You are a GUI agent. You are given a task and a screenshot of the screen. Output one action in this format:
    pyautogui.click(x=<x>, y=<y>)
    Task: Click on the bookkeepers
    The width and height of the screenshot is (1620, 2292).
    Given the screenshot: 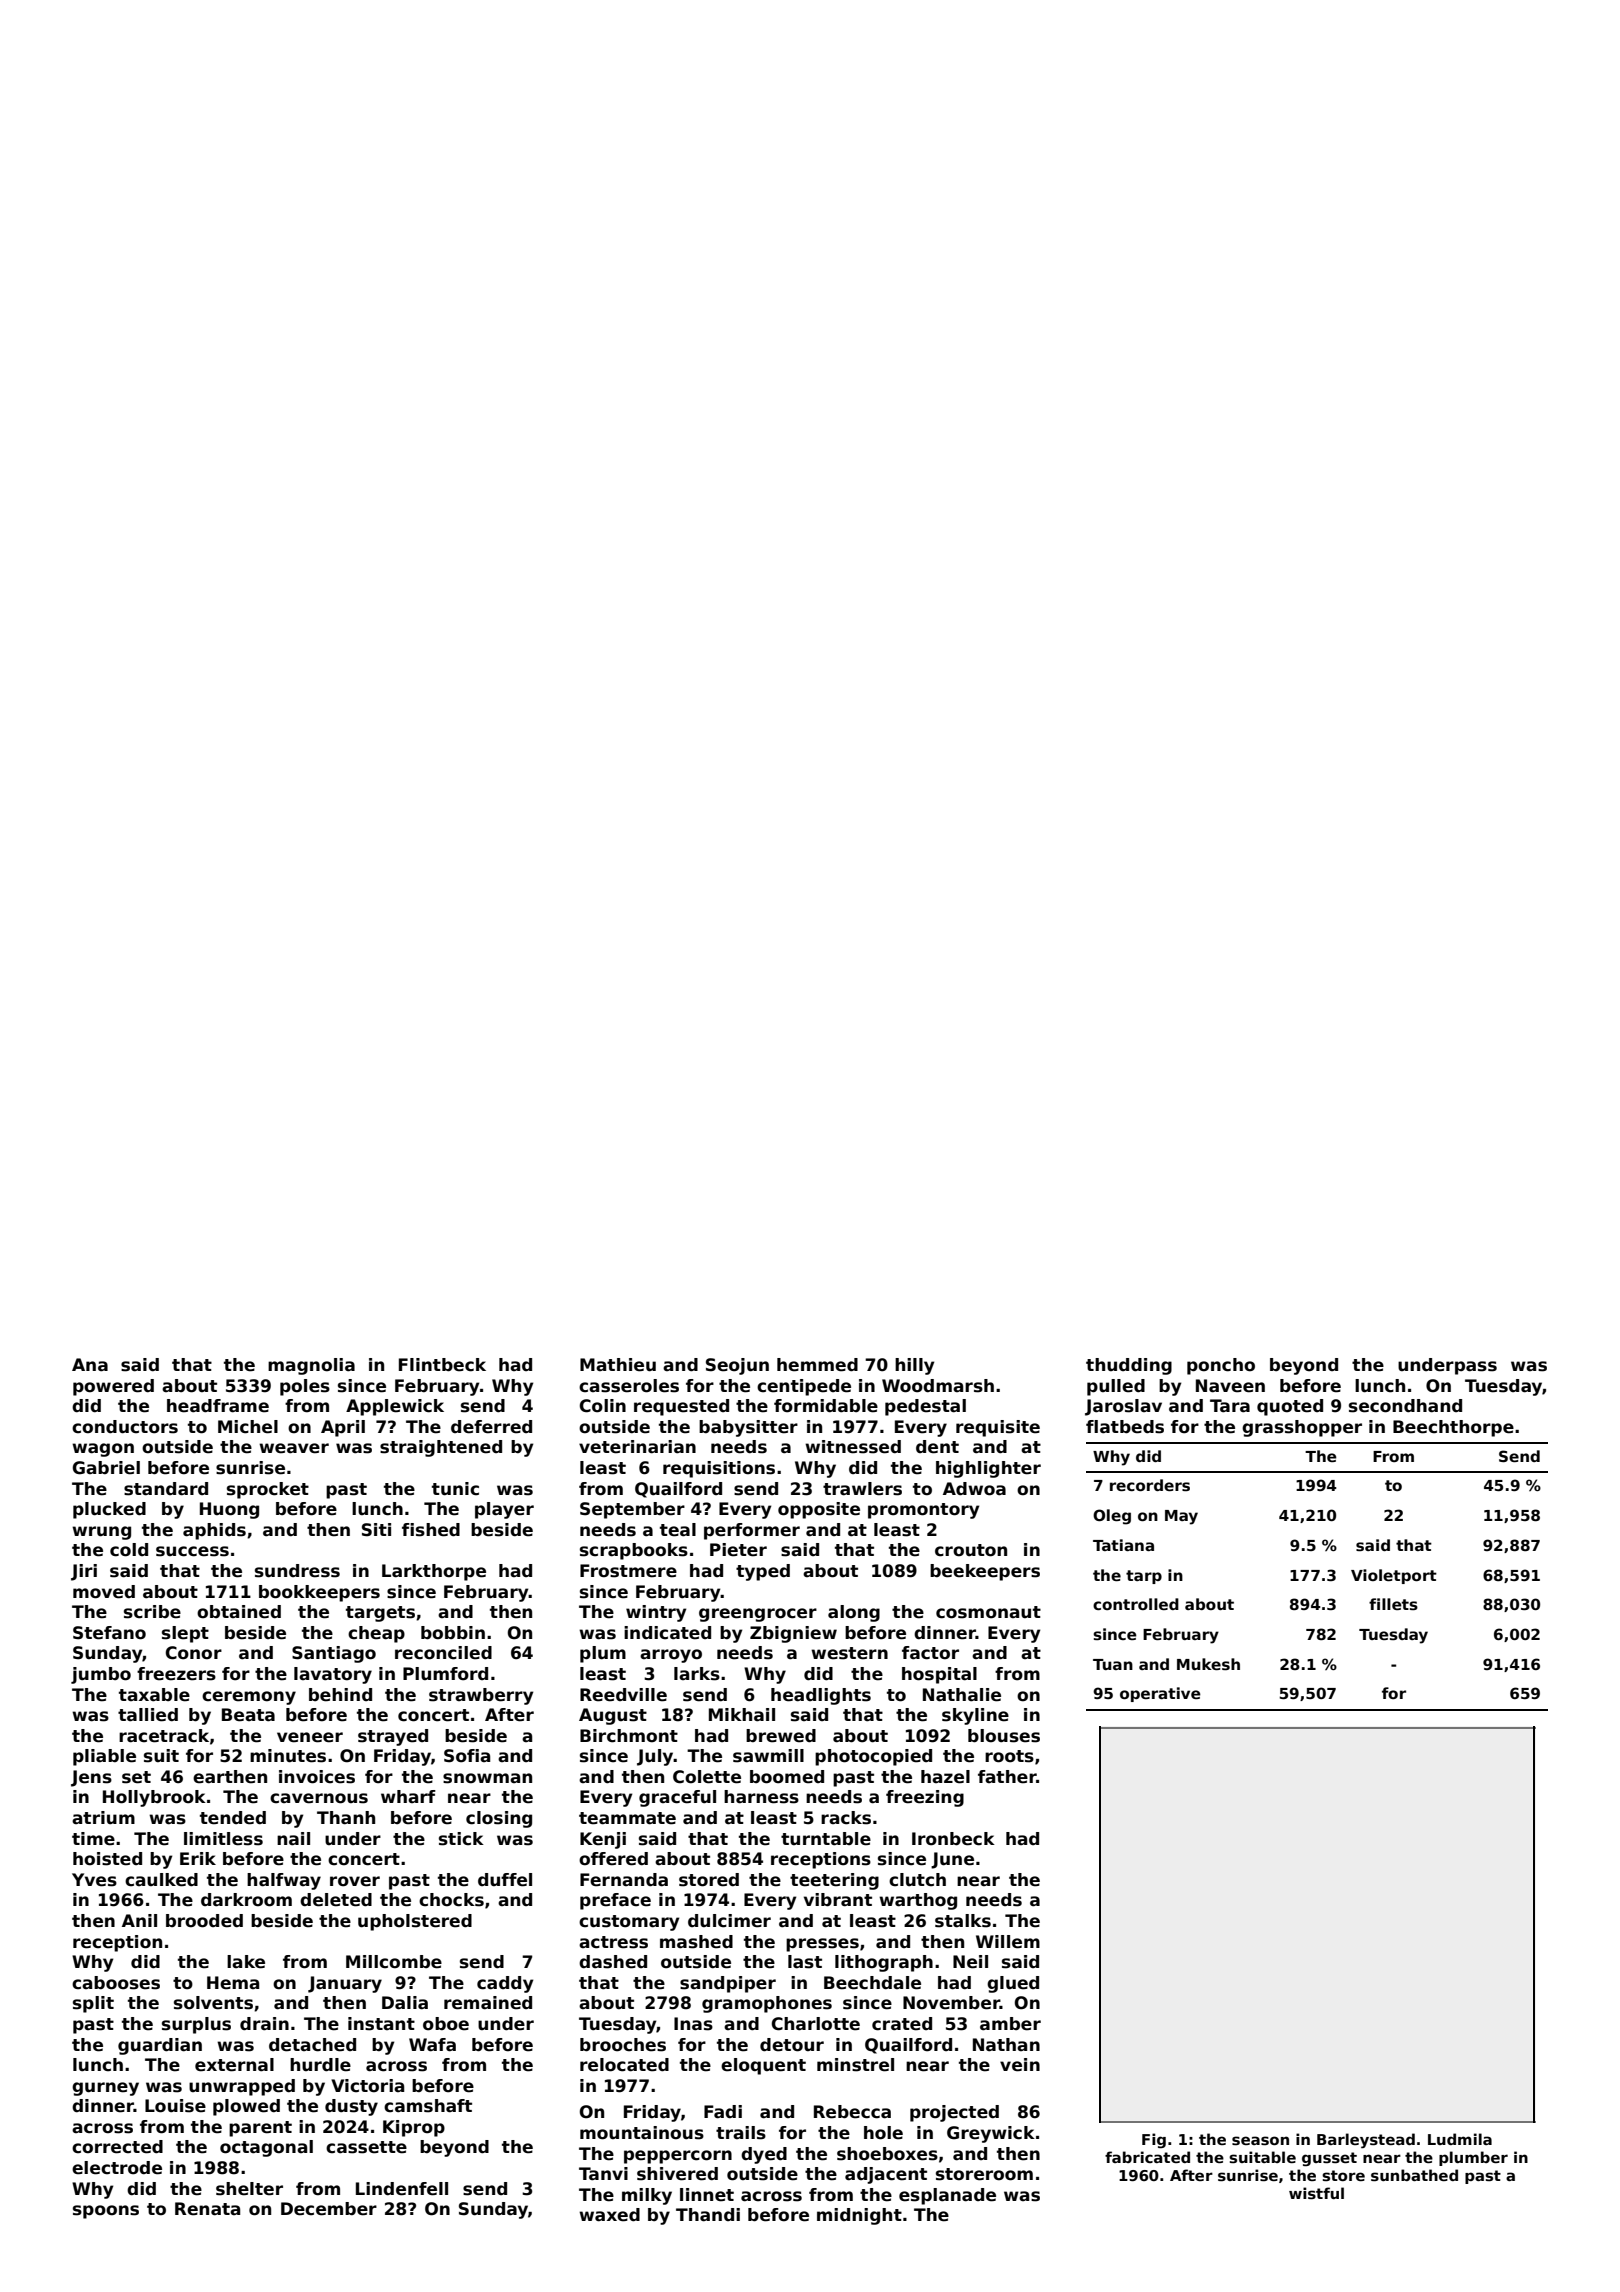 What is the action you would take?
    pyautogui.click(x=319, y=1593)
